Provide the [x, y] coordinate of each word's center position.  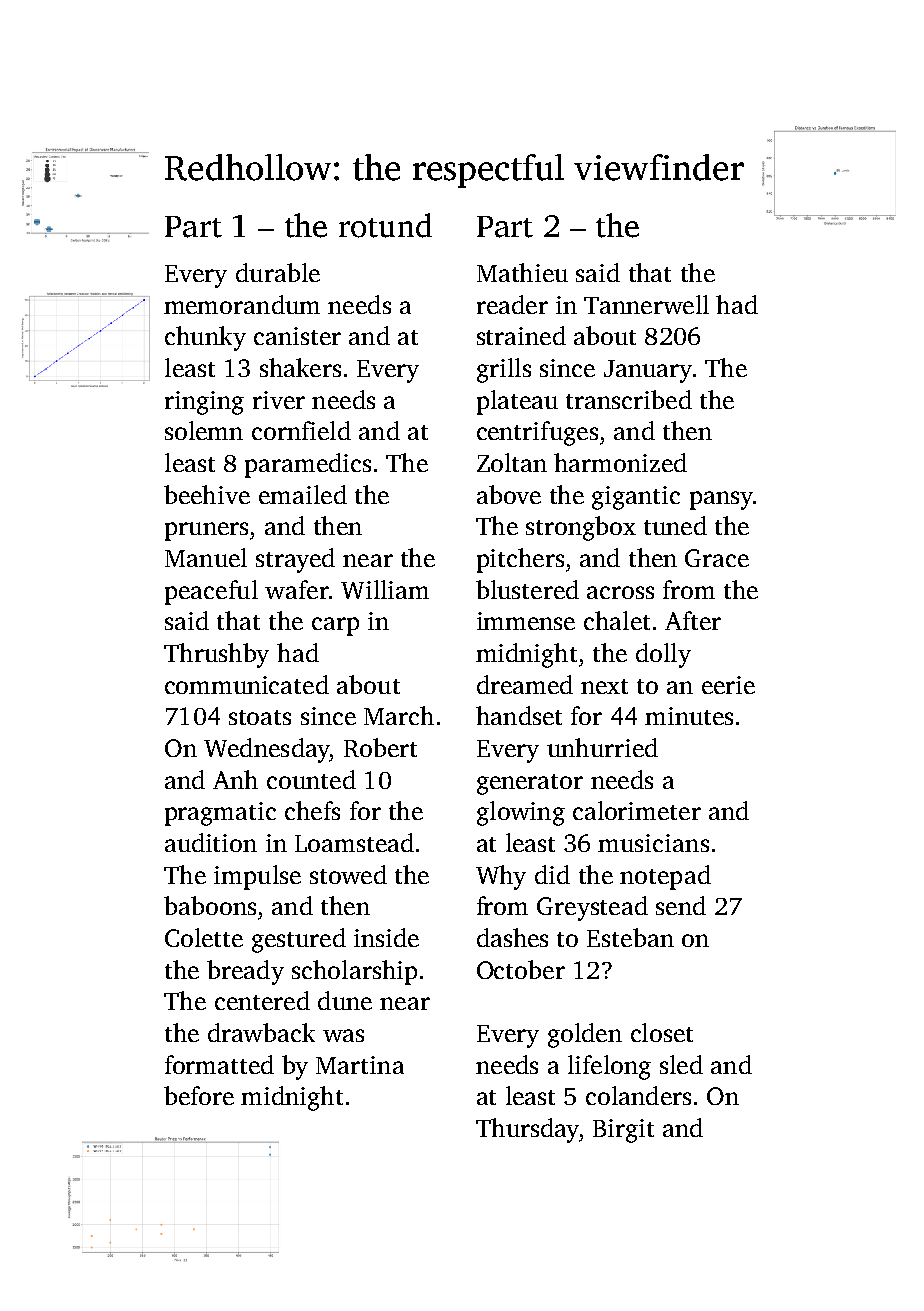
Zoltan [512, 462]
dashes [512, 937]
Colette [204, 937]
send [681, 905]
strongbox [581, 528]
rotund [385, 225]
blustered [527, 589]
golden [585, 1035]
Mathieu [522, 272]
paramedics [308, 465]
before [199, 1095]
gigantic [636, 498]
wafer [296, 589]
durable [278, 272]
